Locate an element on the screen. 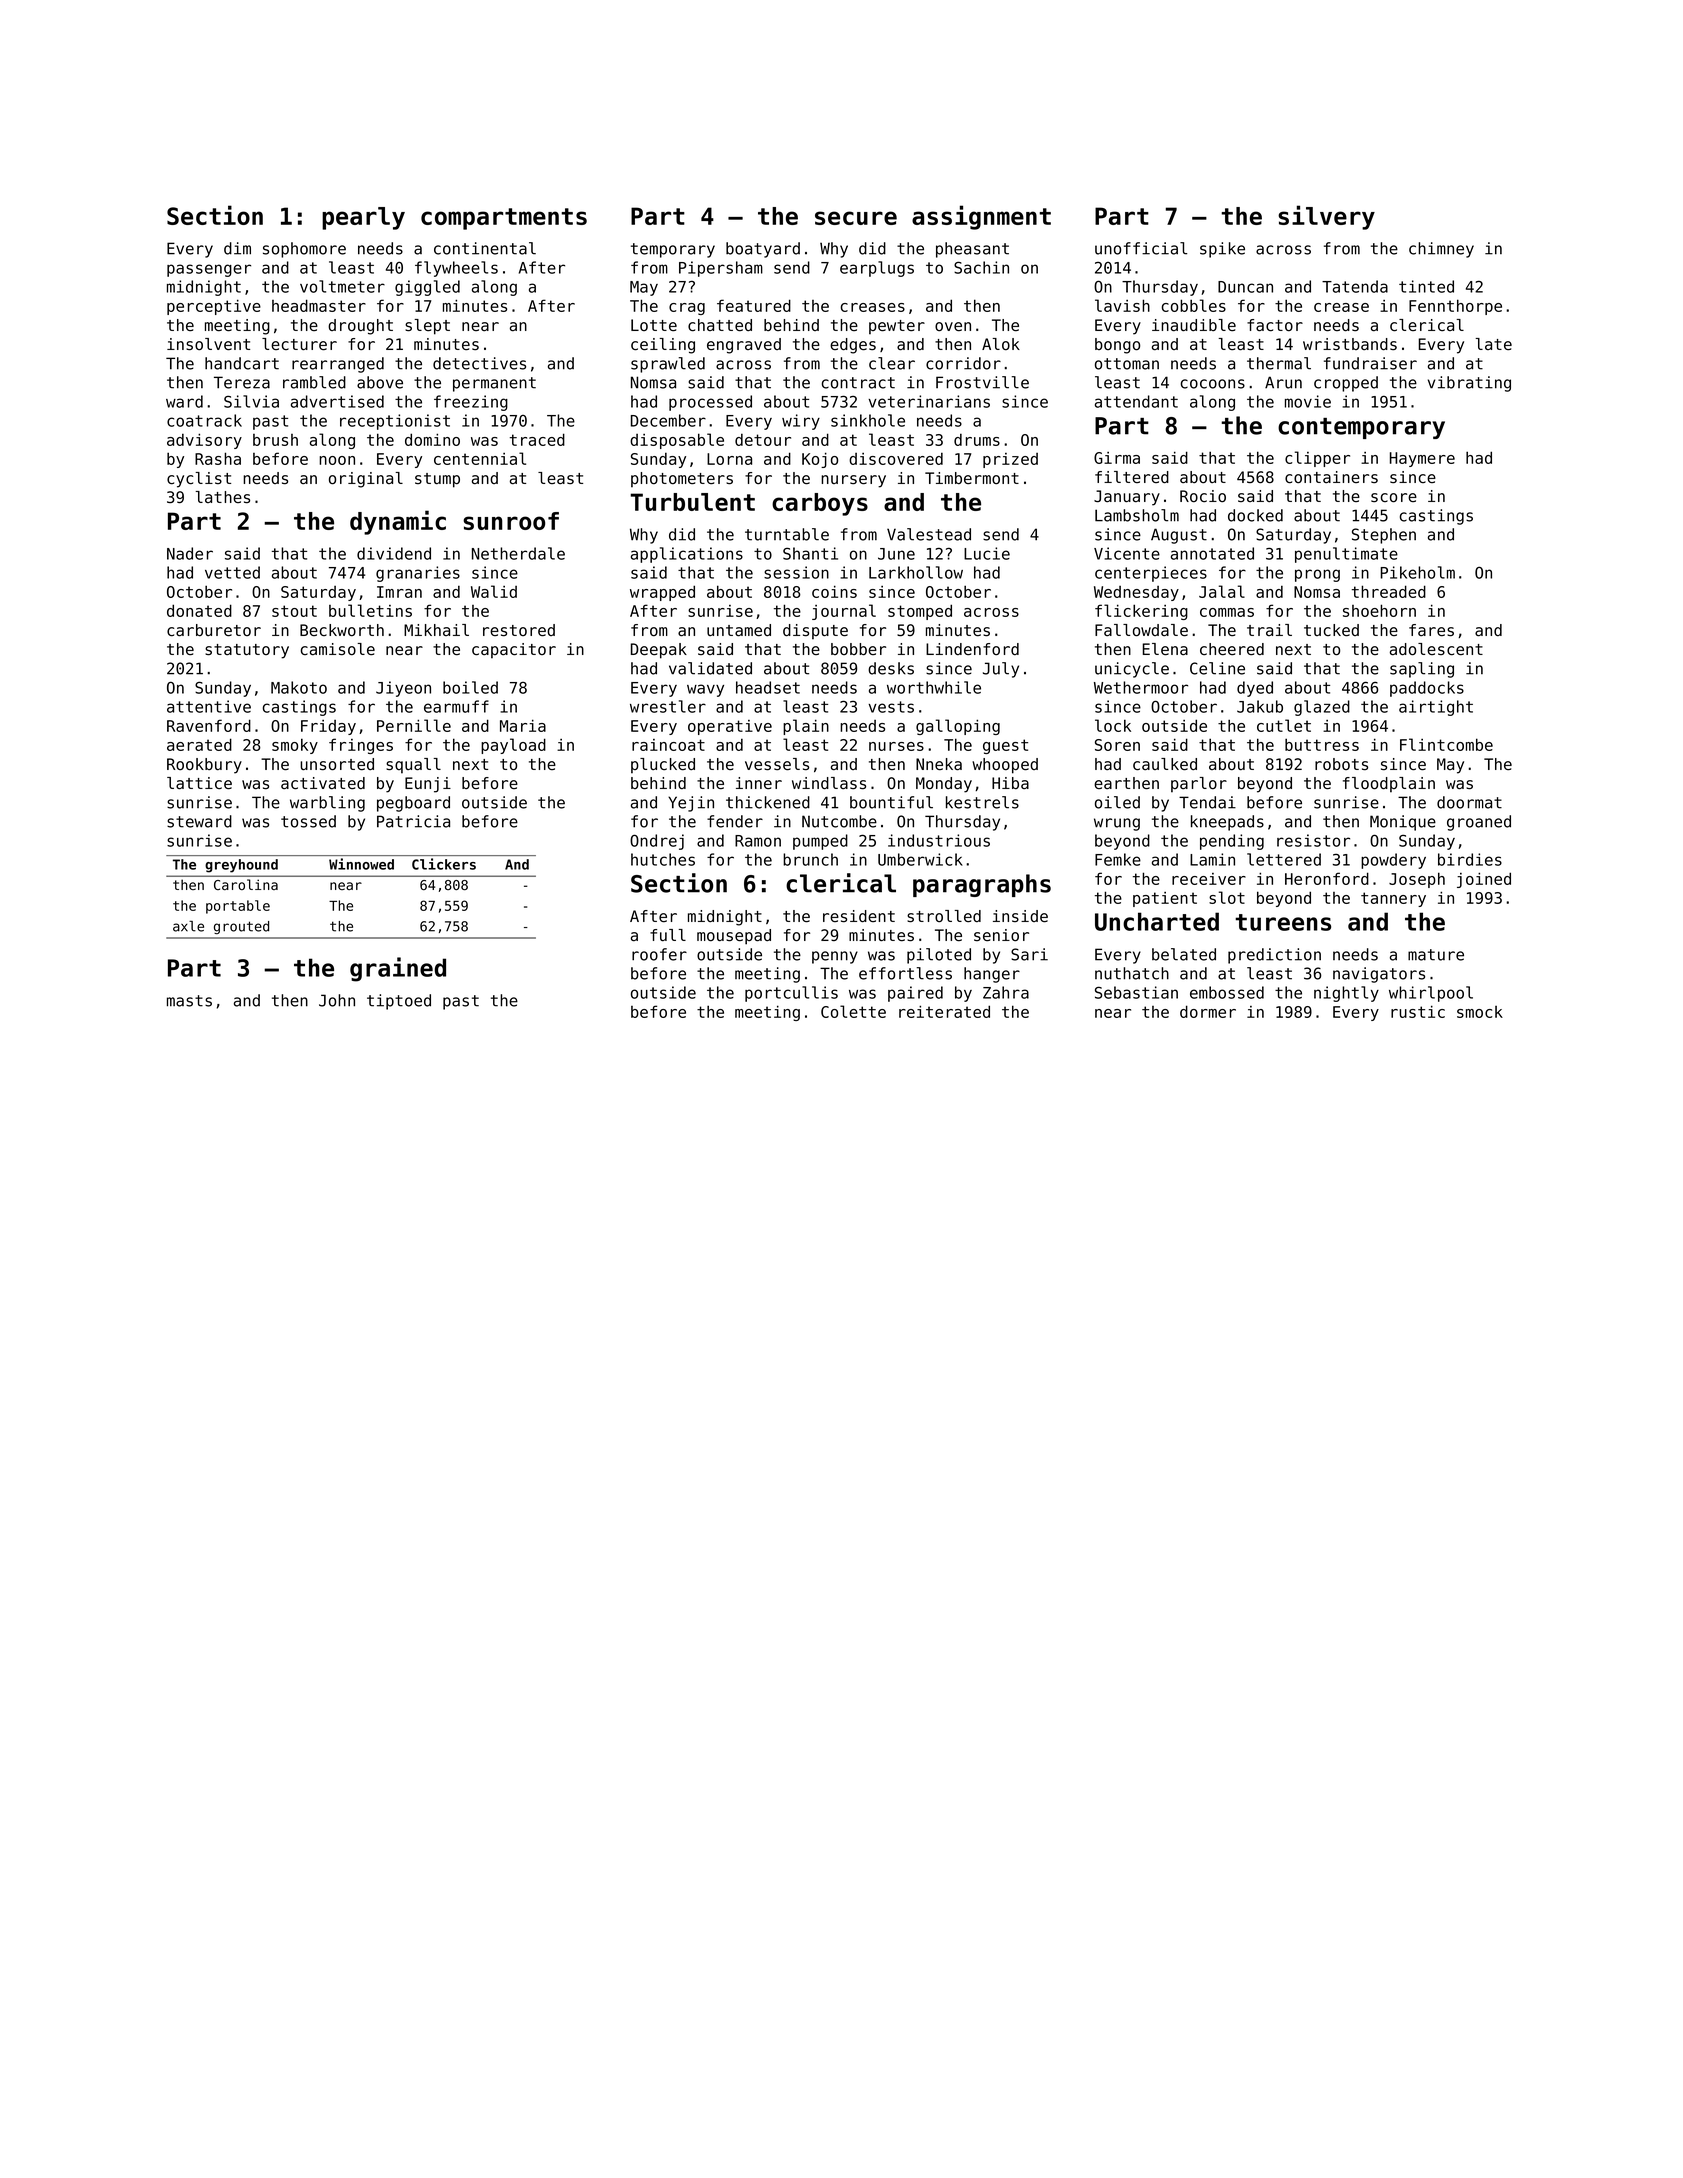  vetted is located at coordinates (232, 572).
